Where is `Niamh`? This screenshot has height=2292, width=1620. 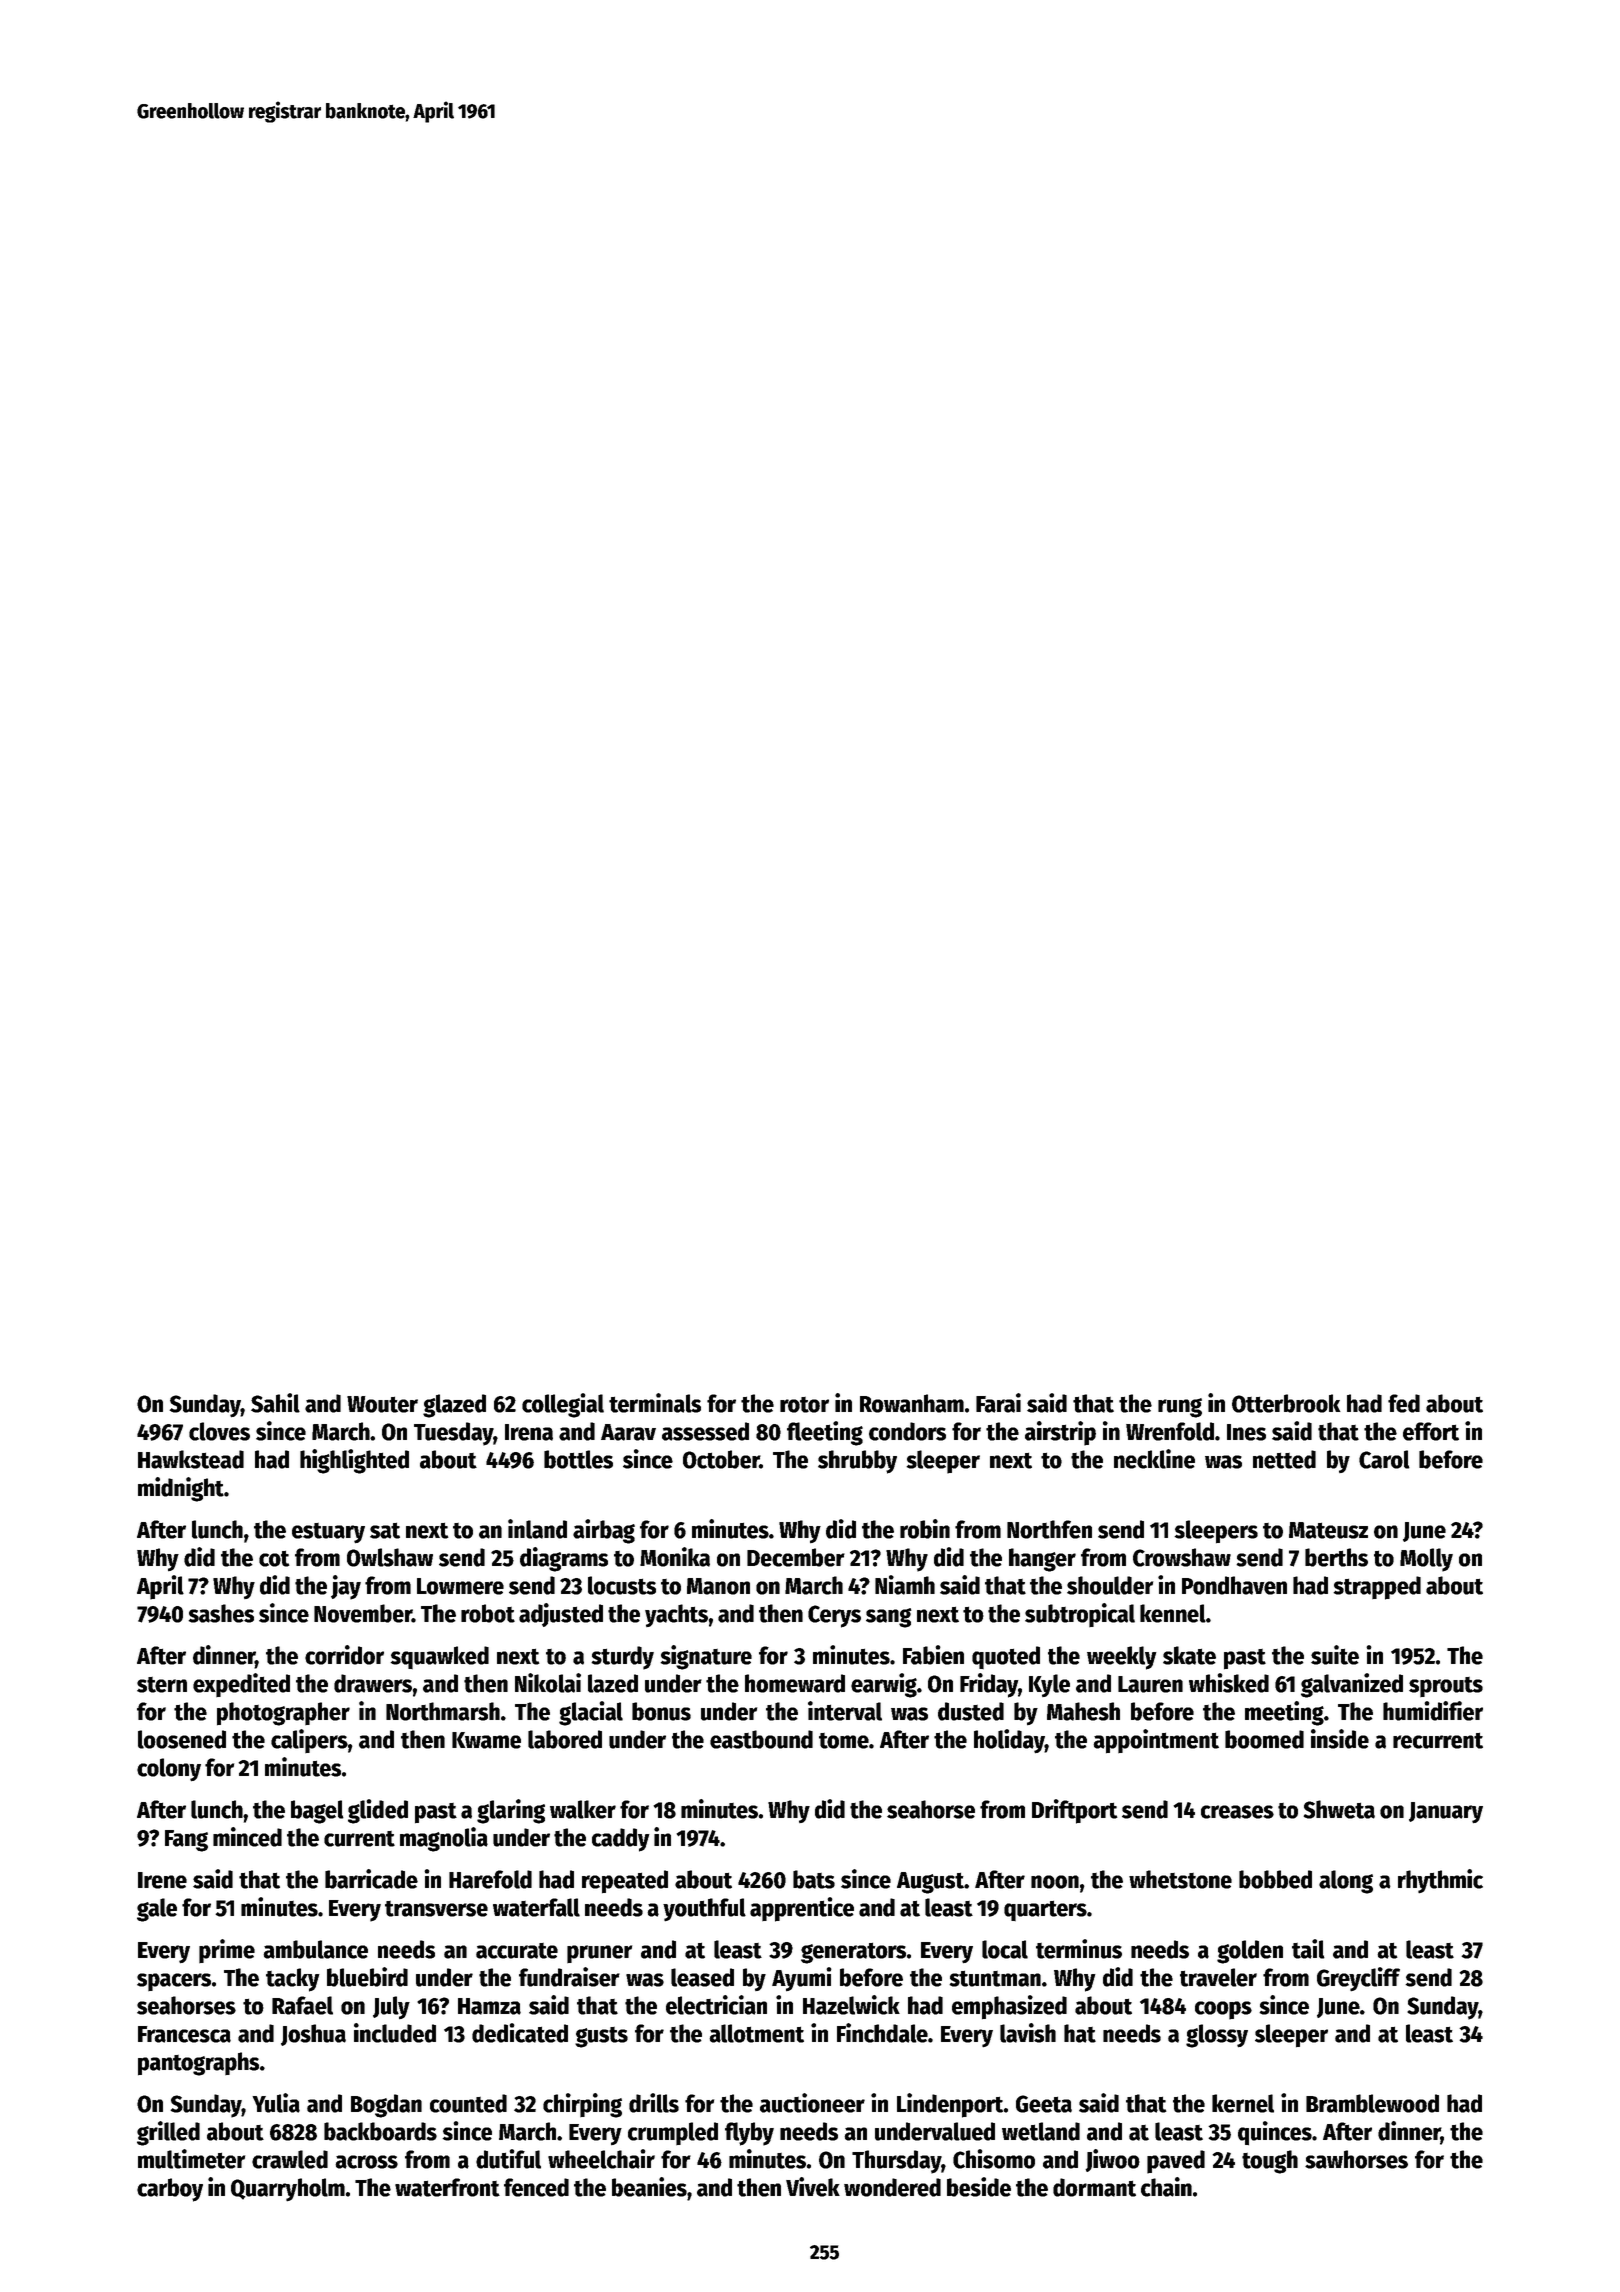
Niamh is located at coordinates (905, 1585).
